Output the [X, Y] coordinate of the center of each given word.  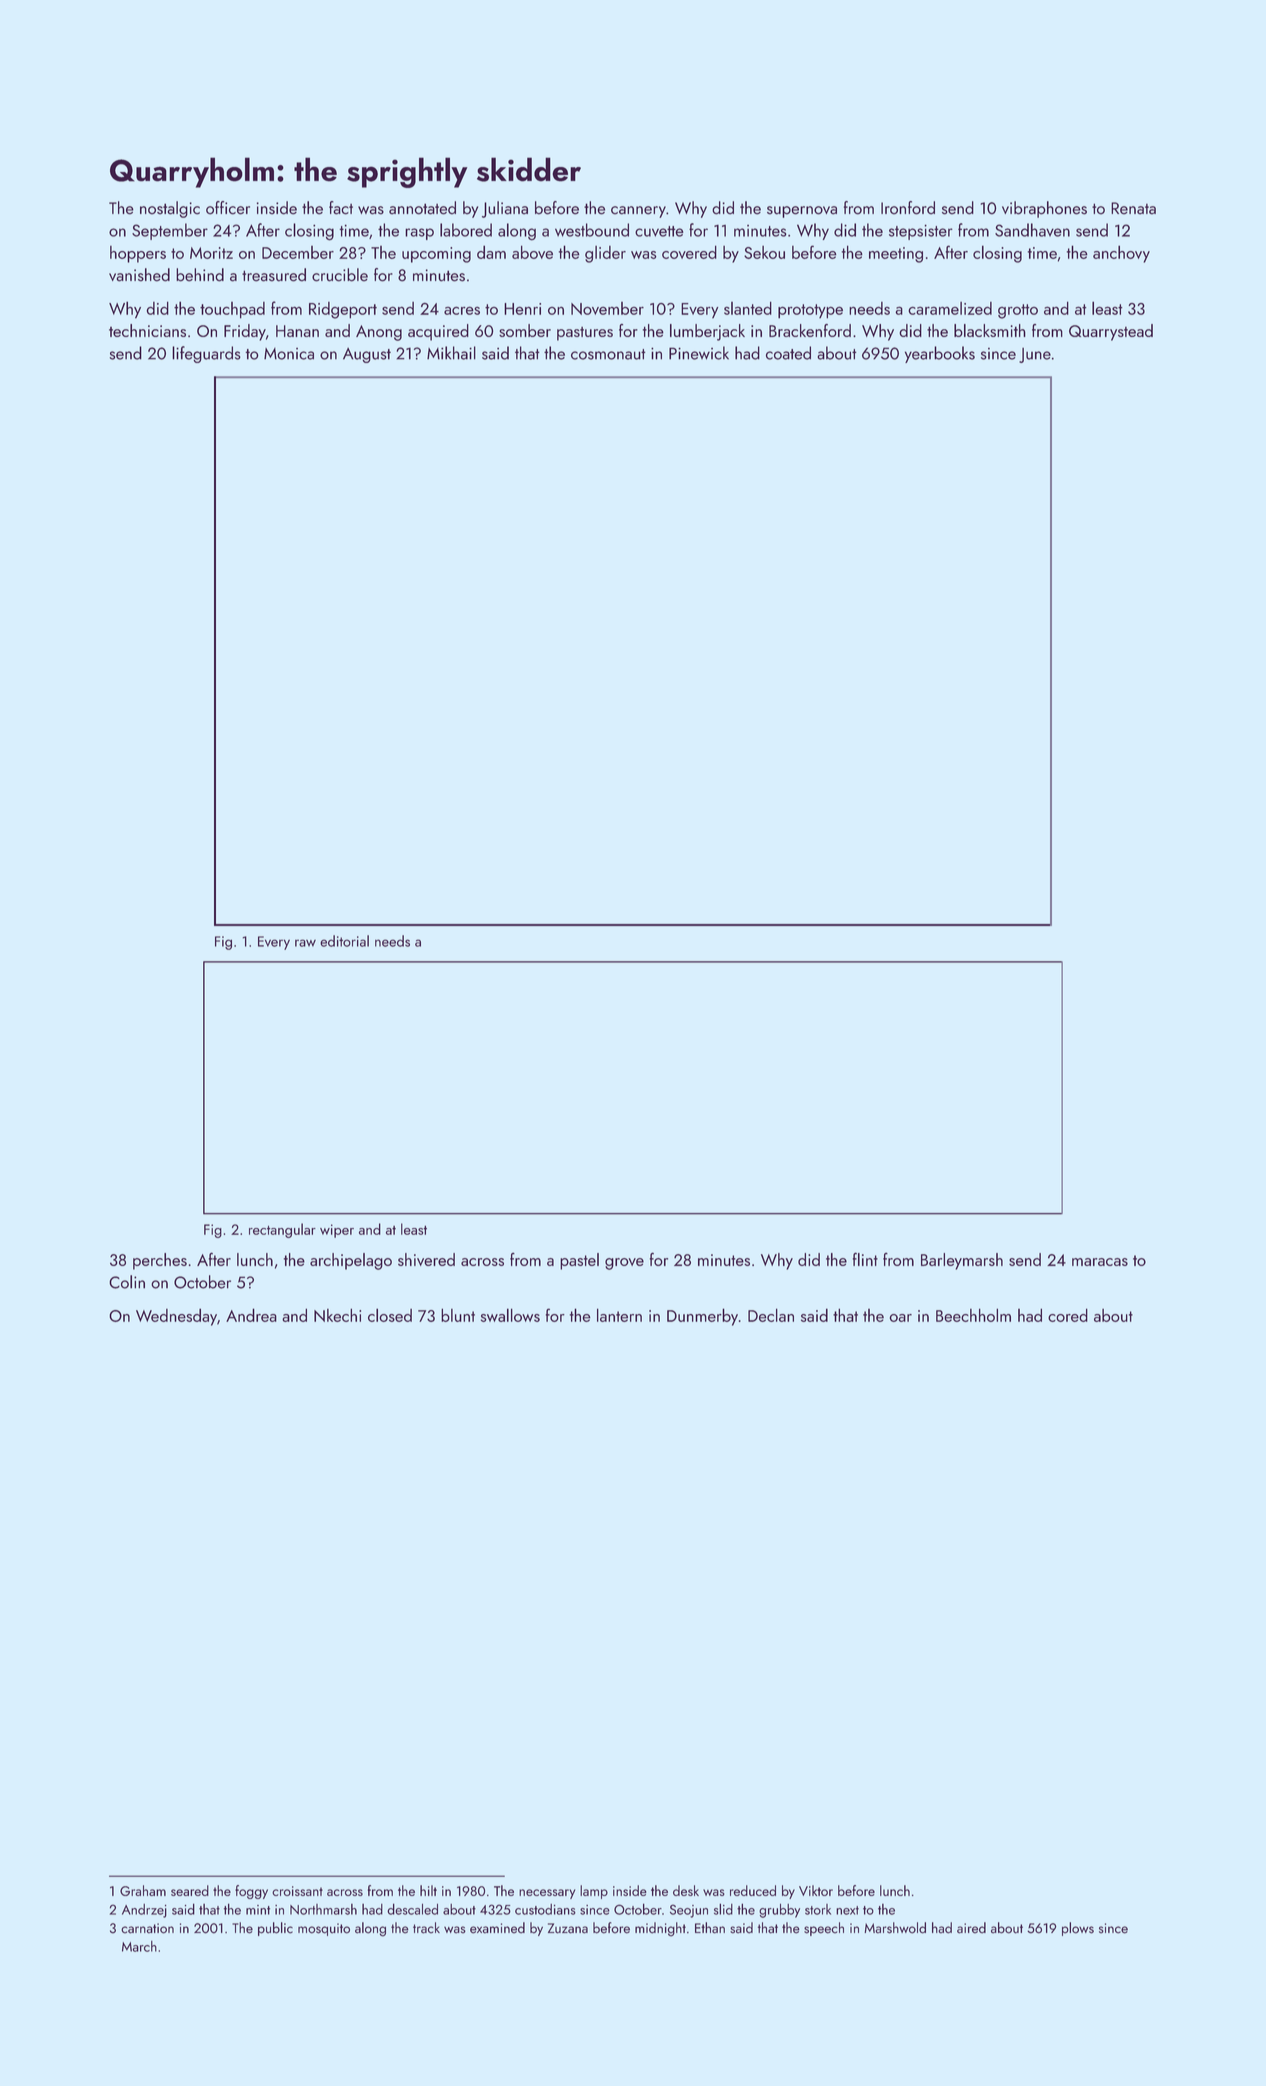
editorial [344, 941]
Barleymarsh [962, 1261]
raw [305, 943]
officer [228, 208]
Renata [1133, 208]
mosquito [324, 1929]
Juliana [505, 209]
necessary [547, 1894]
